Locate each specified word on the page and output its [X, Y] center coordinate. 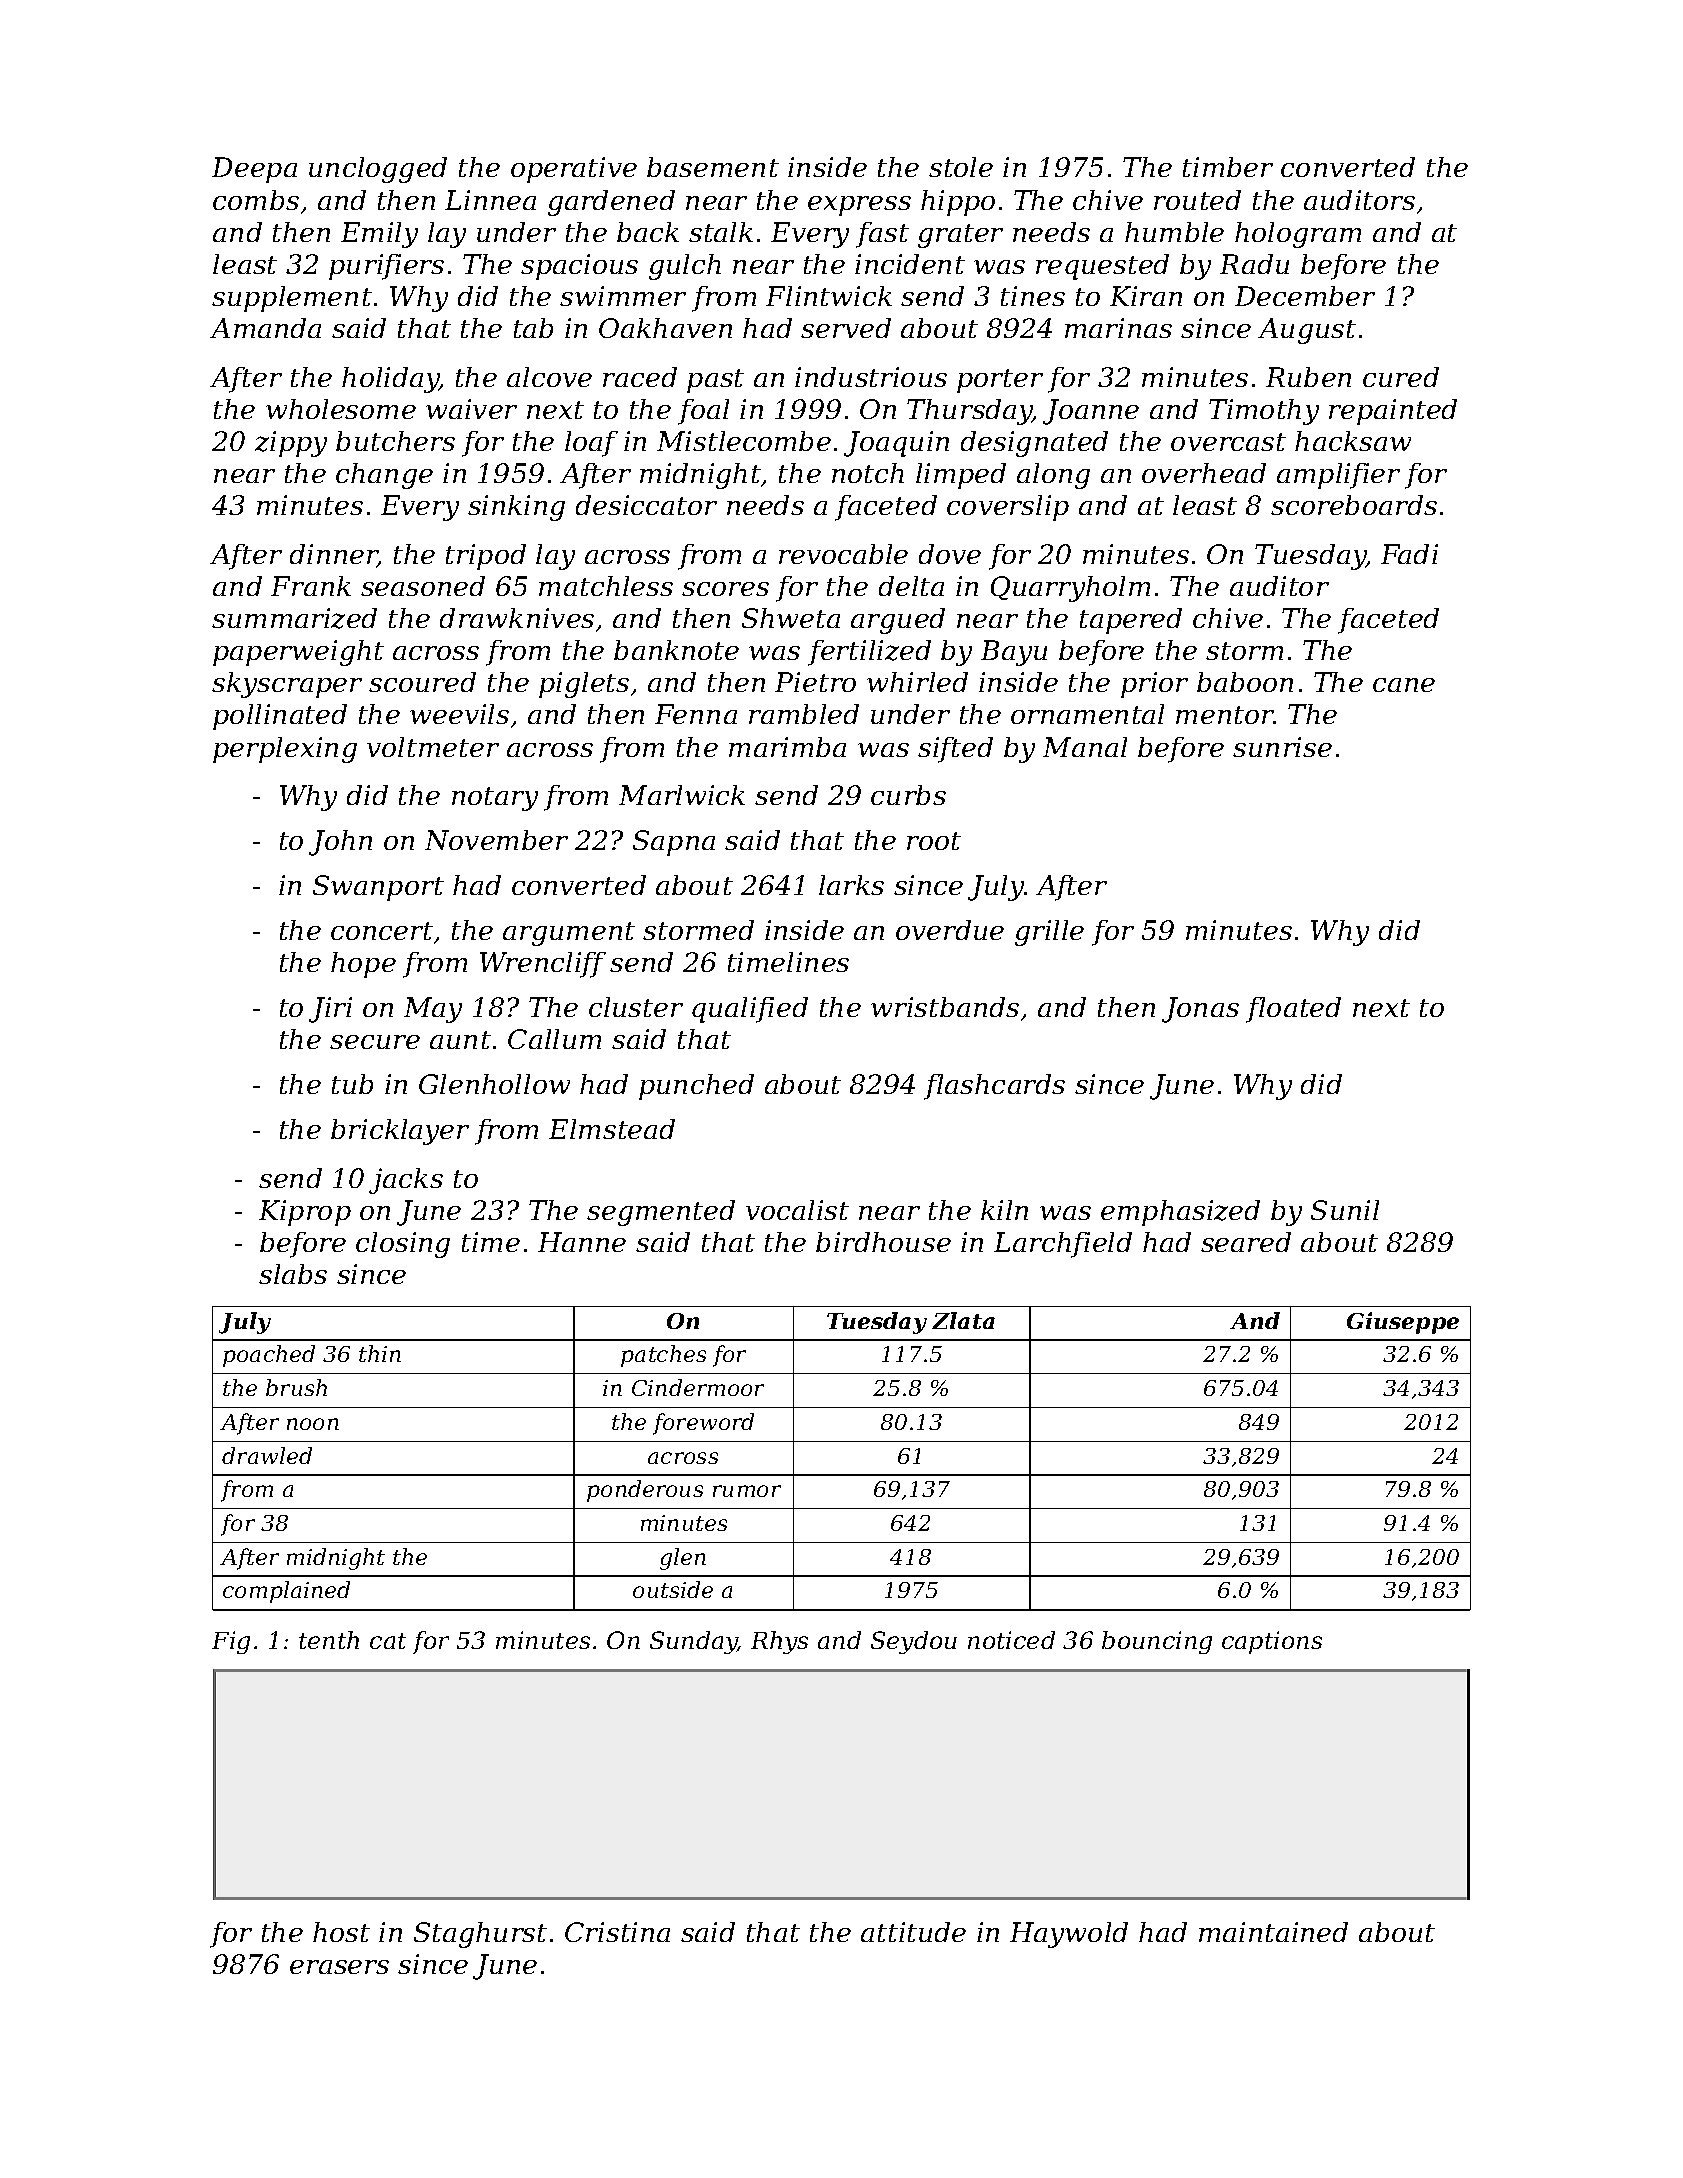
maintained [1273, 1932]
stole [961, 167]
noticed [1011, 1640]
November [496, 840]
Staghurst [480, 1935]
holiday [390, 380]
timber [1228, 167]
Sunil [1345, 1210]
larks [851, 885]
